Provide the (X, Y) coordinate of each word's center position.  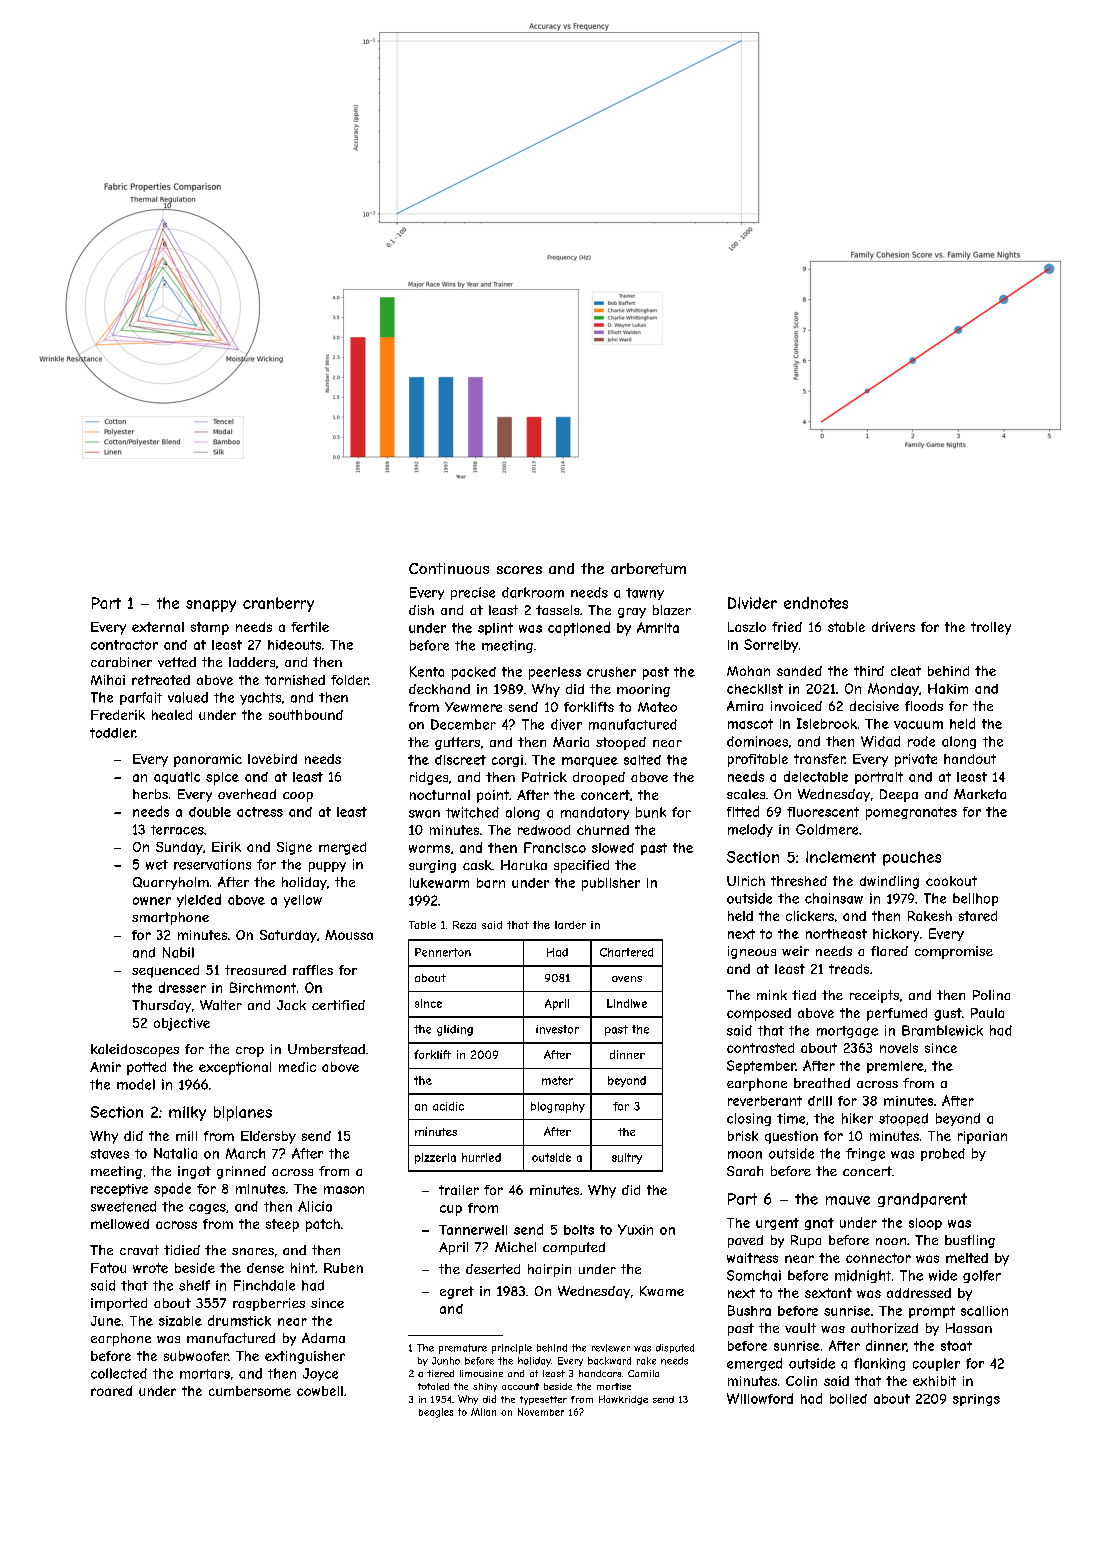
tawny (645, 594)
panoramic (208, 760)
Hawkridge (623, 1400)
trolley (991, 628)
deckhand (439, 689)
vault (800, 1328)
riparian (982, 1137)
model (136, 1084)
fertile (310, 627)
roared (111, 1391)
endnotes (816, 603)
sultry (627, 1158)
